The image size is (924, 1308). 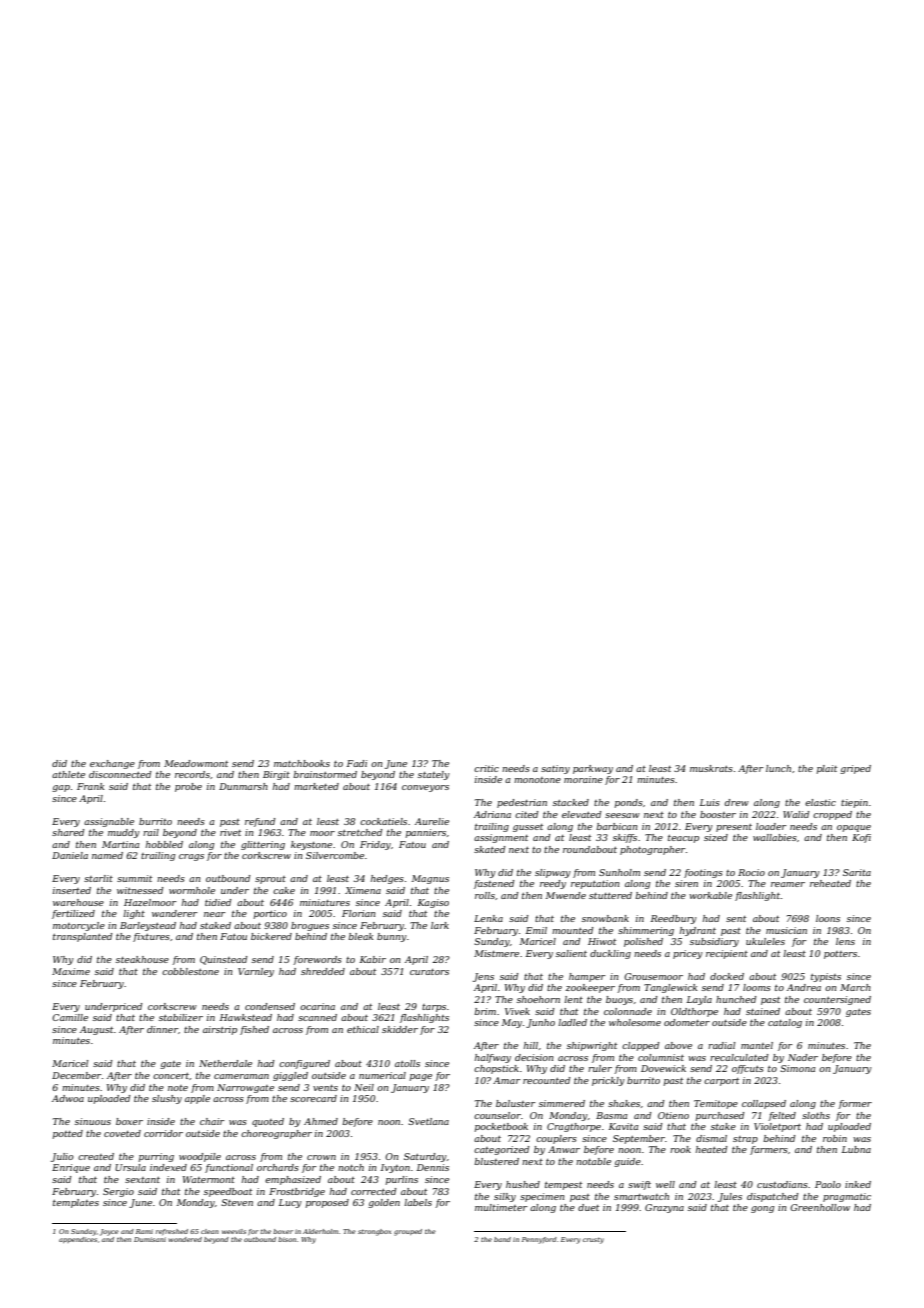 What do you see at coordinates (290, 1203) in the screenshot?
I see `Lucy` at bounding box center [290, 1203].
